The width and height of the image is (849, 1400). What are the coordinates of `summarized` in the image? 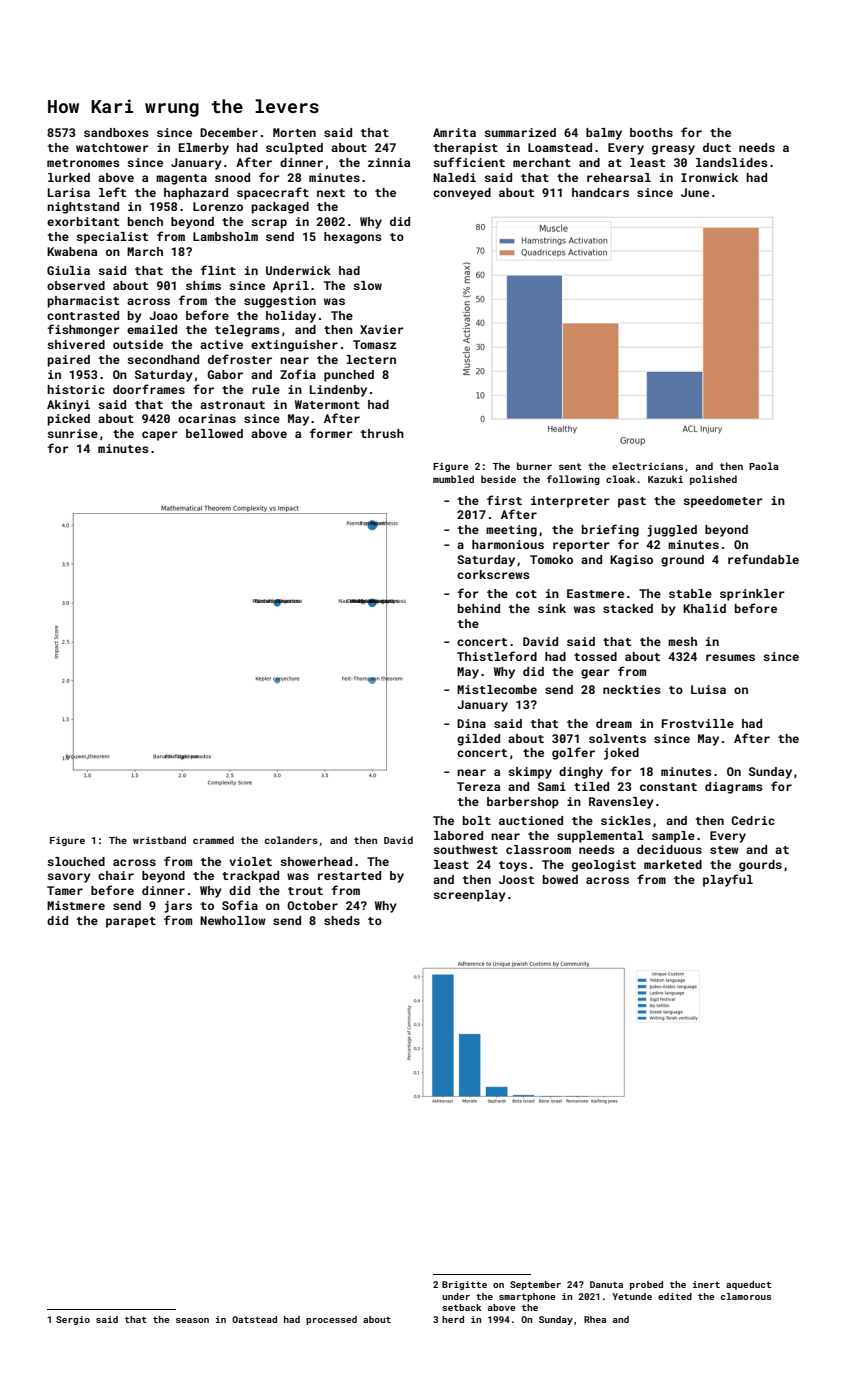 It's located at (520, 132).
